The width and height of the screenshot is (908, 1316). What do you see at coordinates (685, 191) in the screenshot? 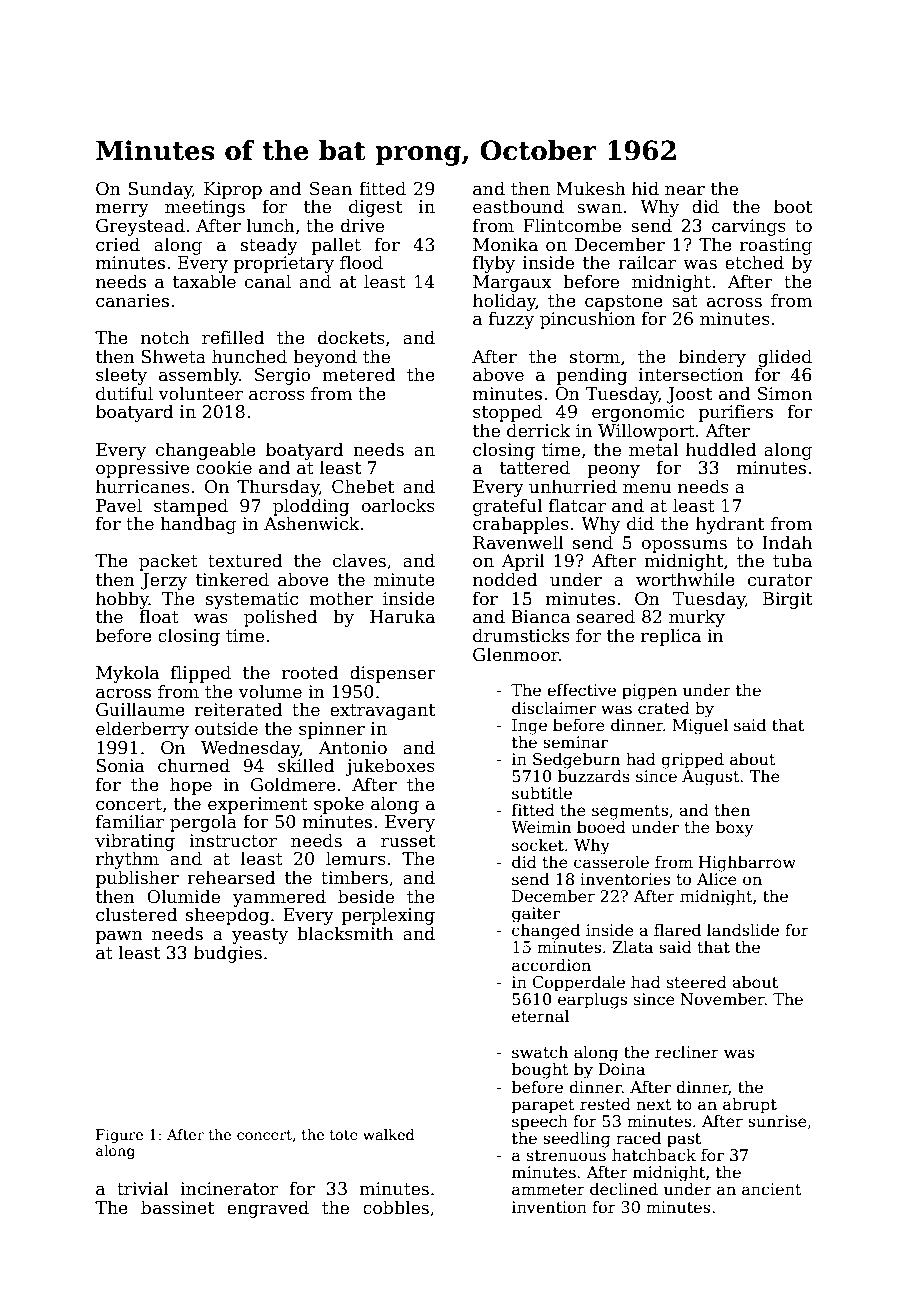
I see `near` at bounding box center [685, 191].
